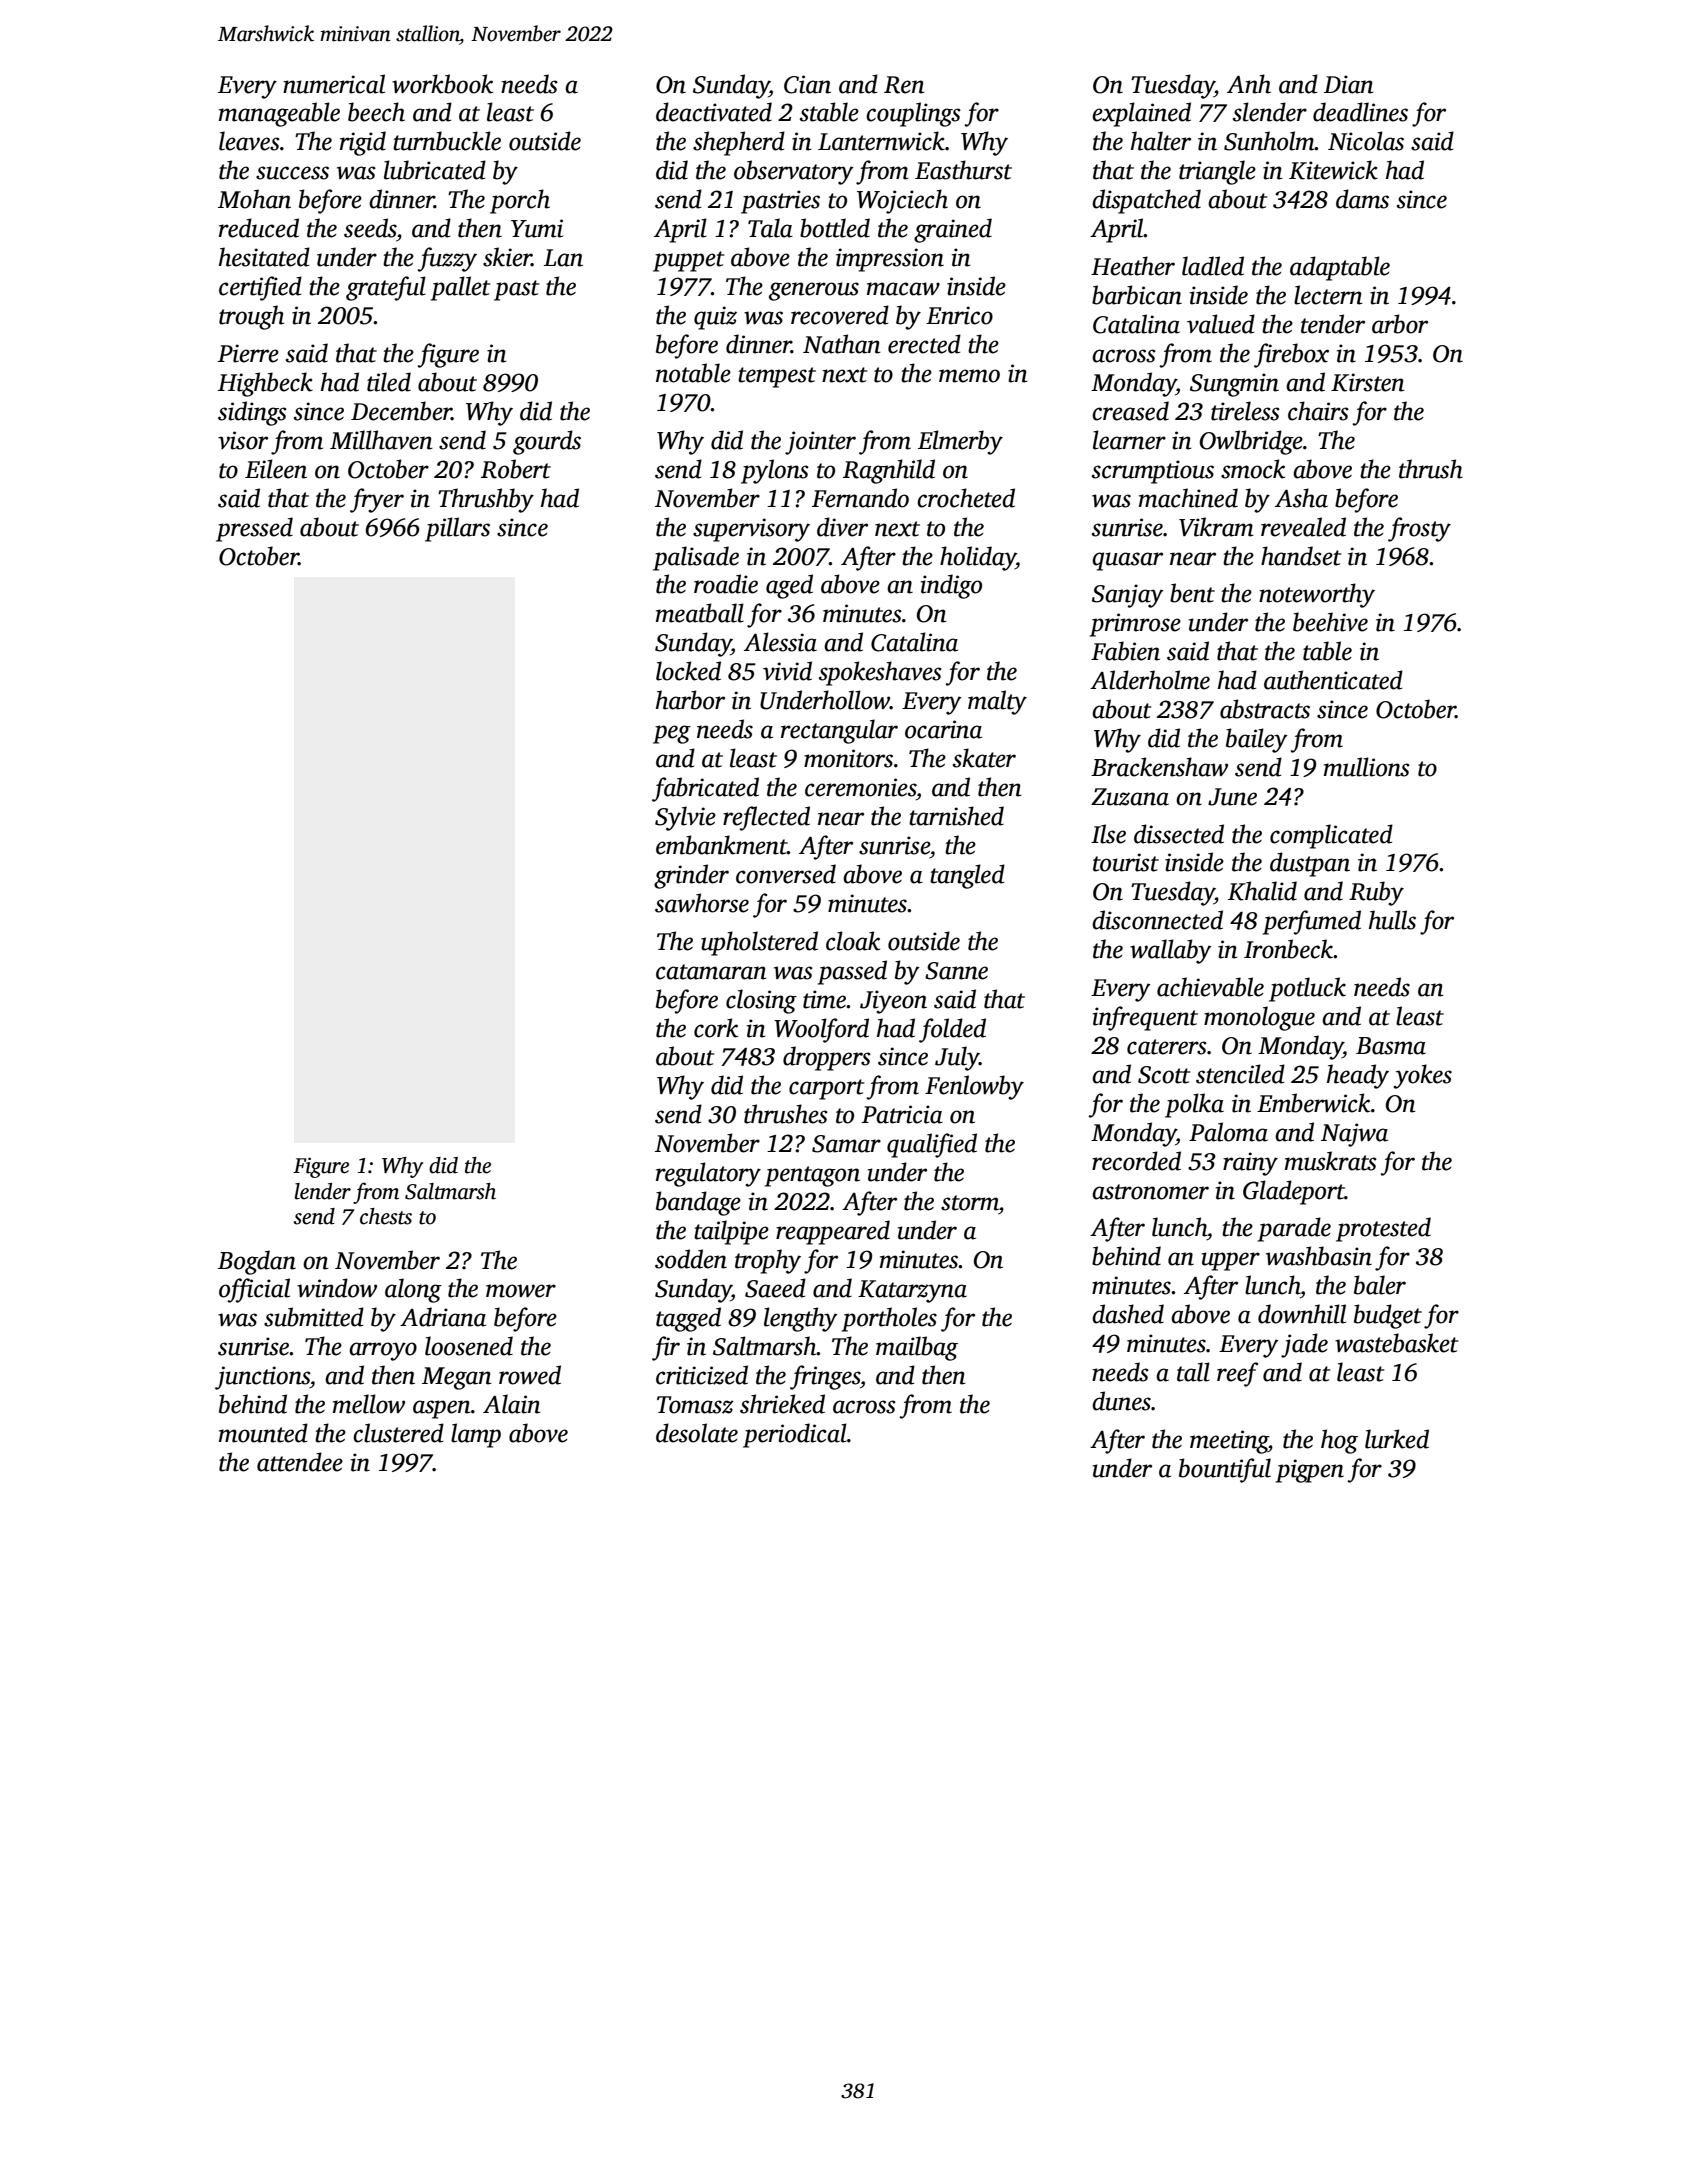 The image size is (1683, 2178). What do you see at coordinates (300, 1462) in the screenshot?
I see `attendee` at bounding box center [300, 1462].
